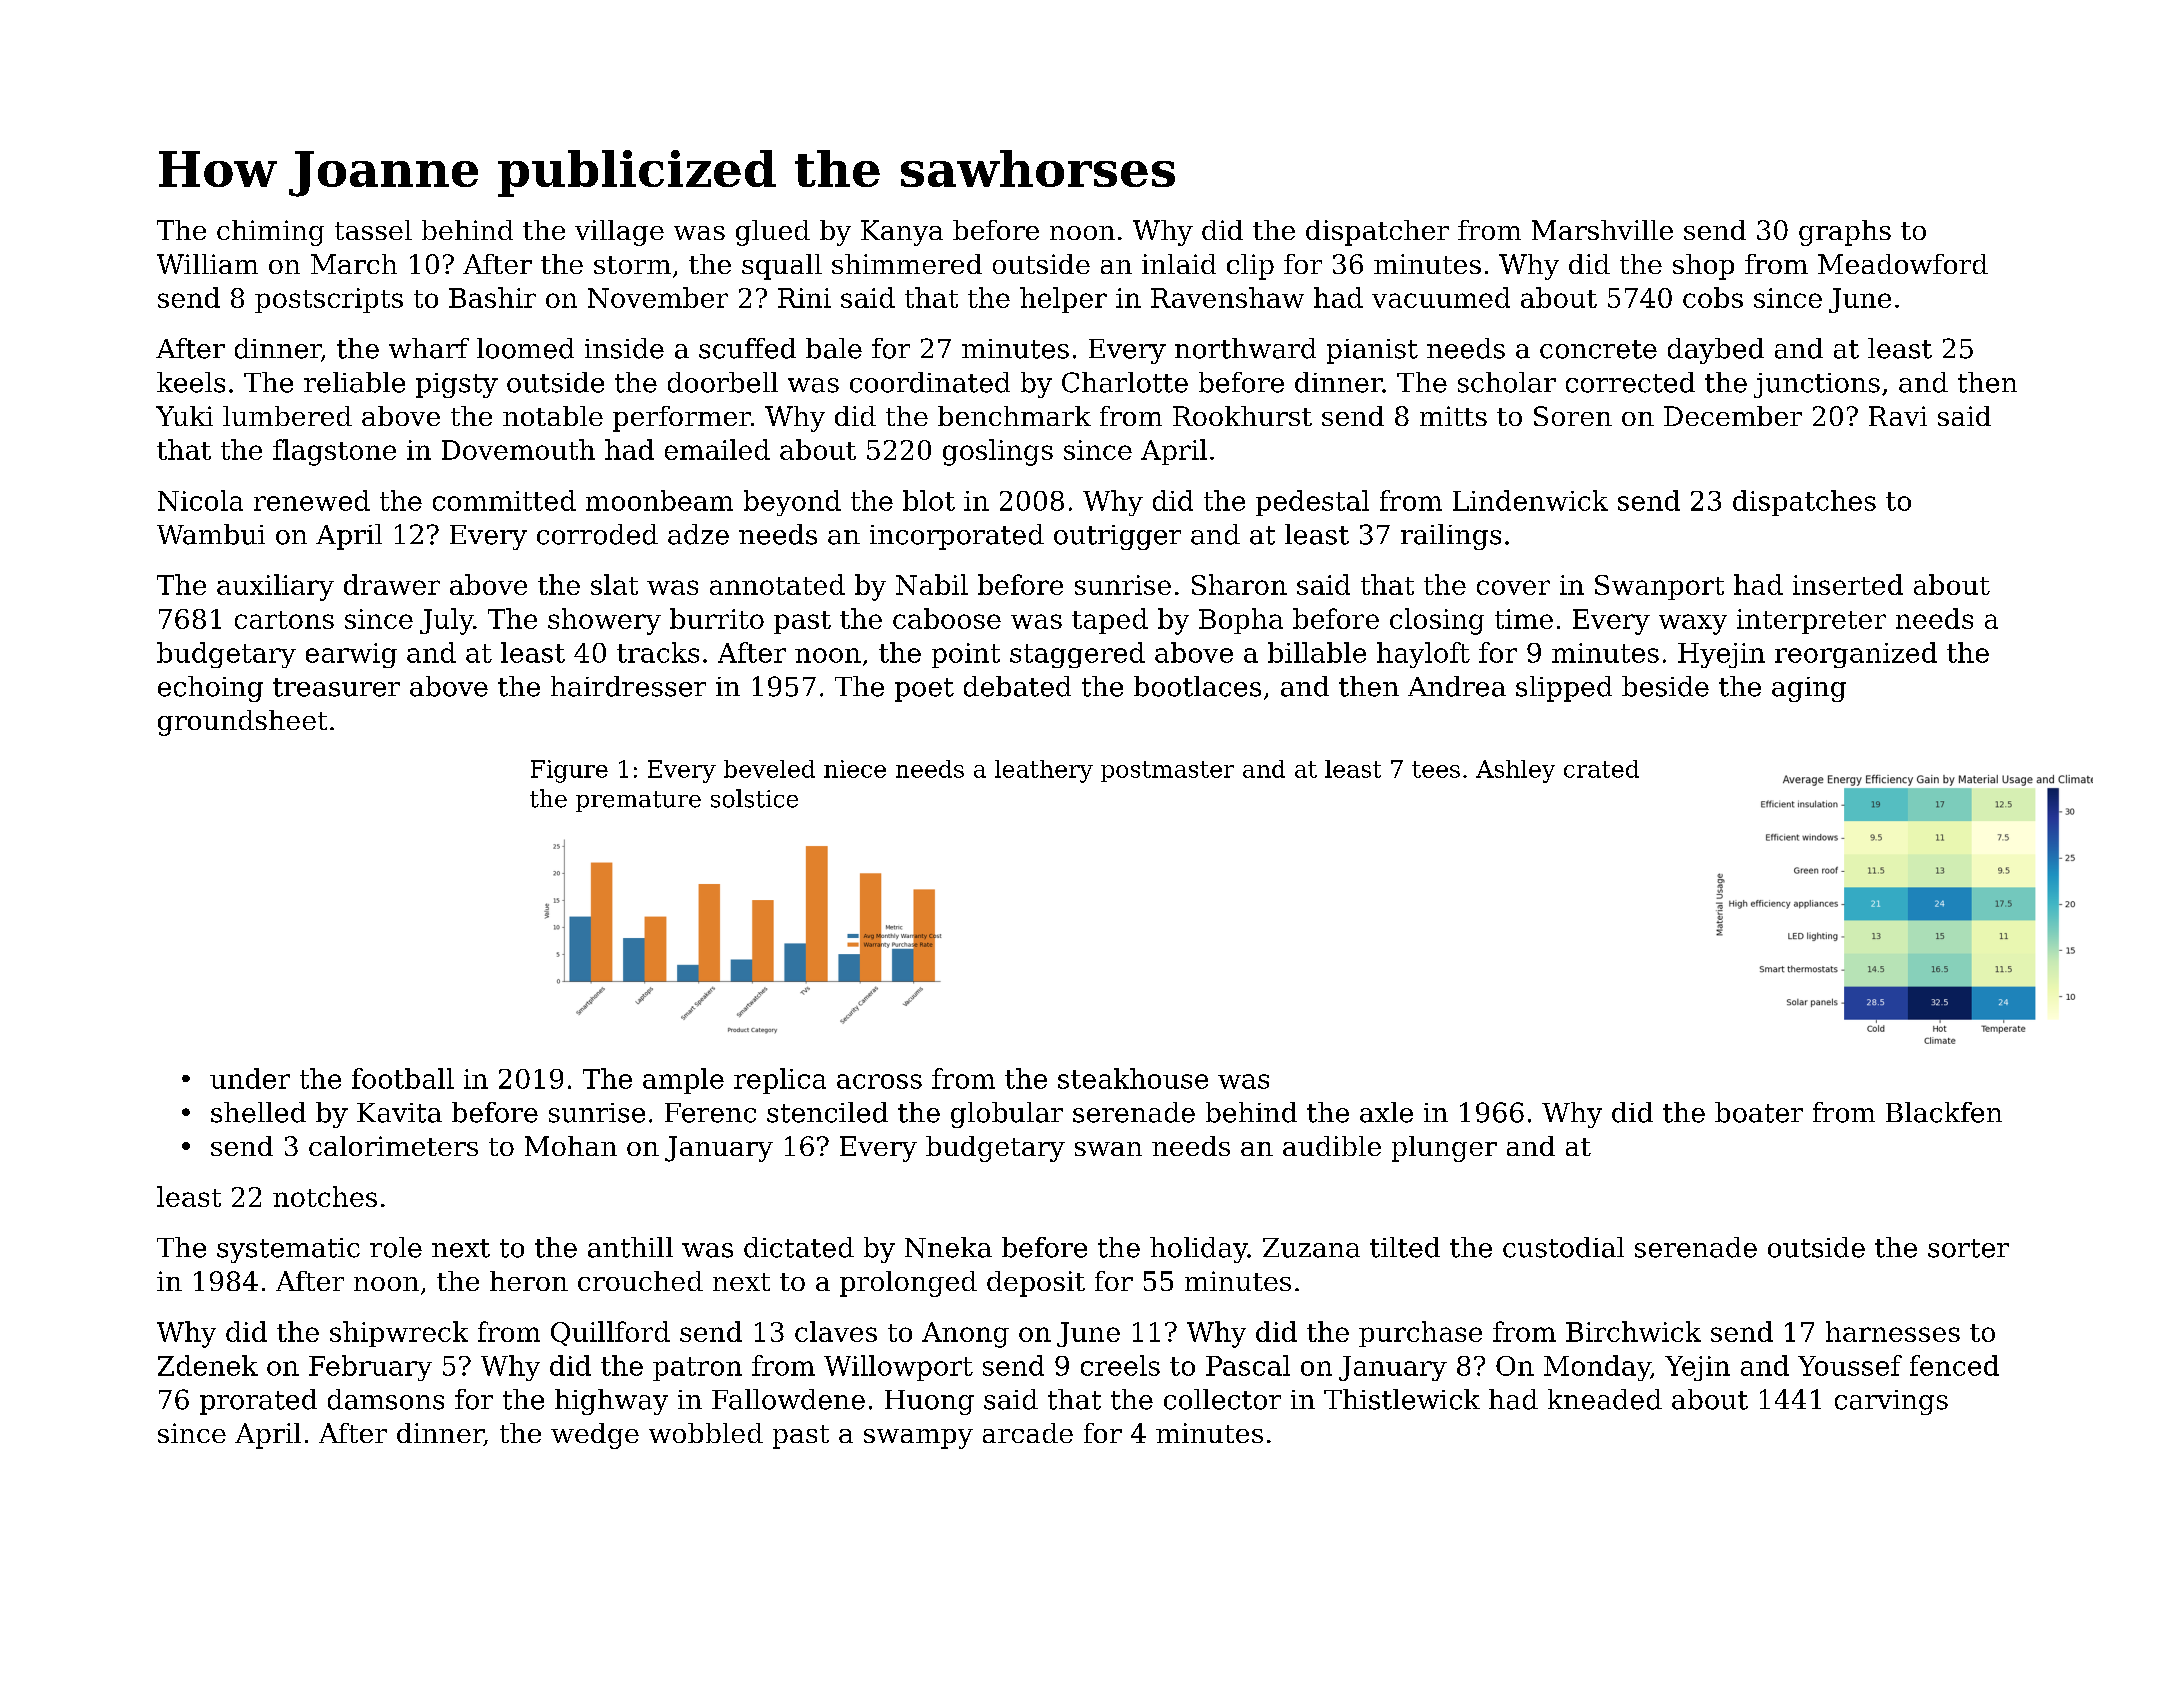 This screenshot has width=2178, height=1683. I want to click on damsons, so click(386, 1399).
